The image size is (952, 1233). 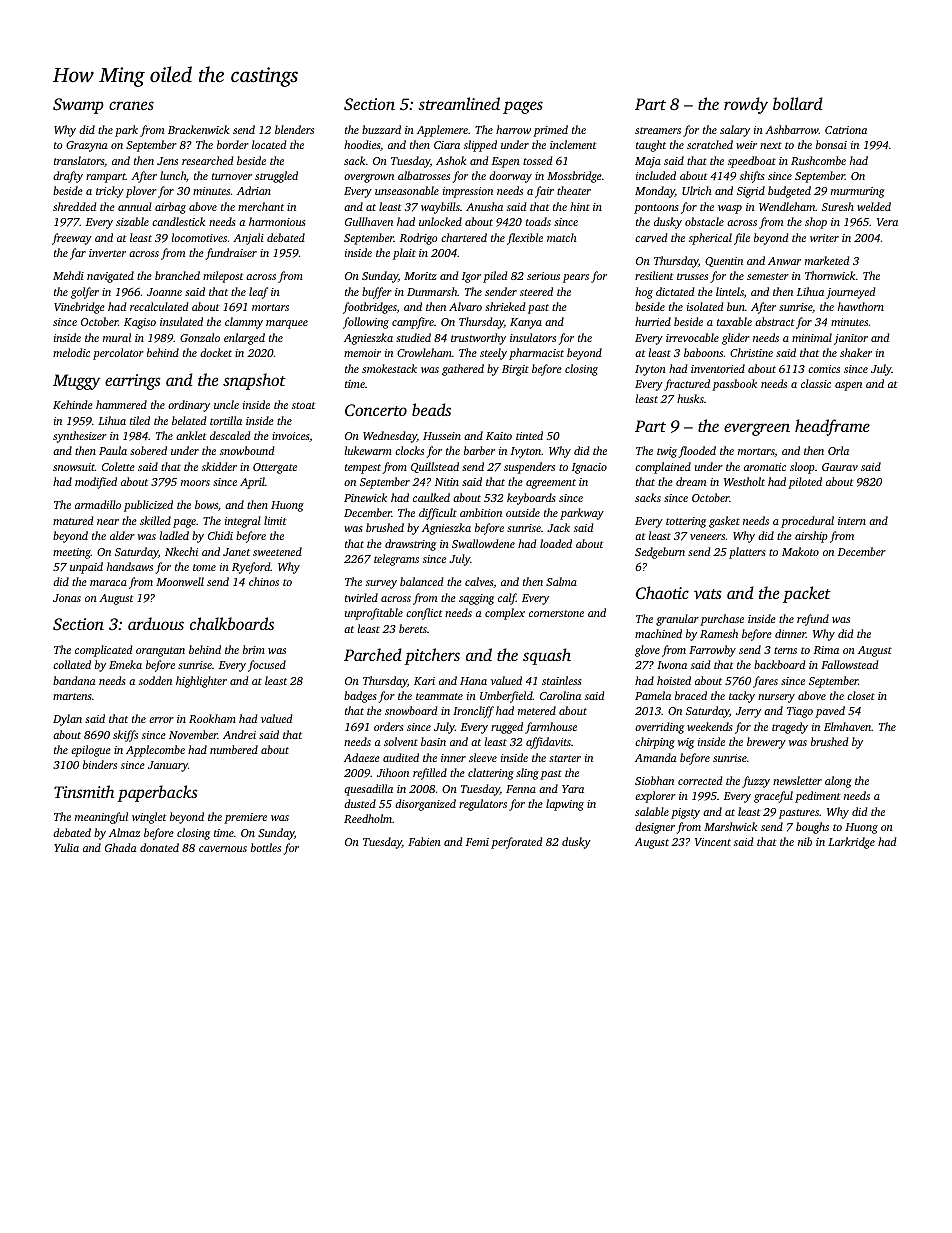 I want to click on steered, so click(x=536, y=291).
